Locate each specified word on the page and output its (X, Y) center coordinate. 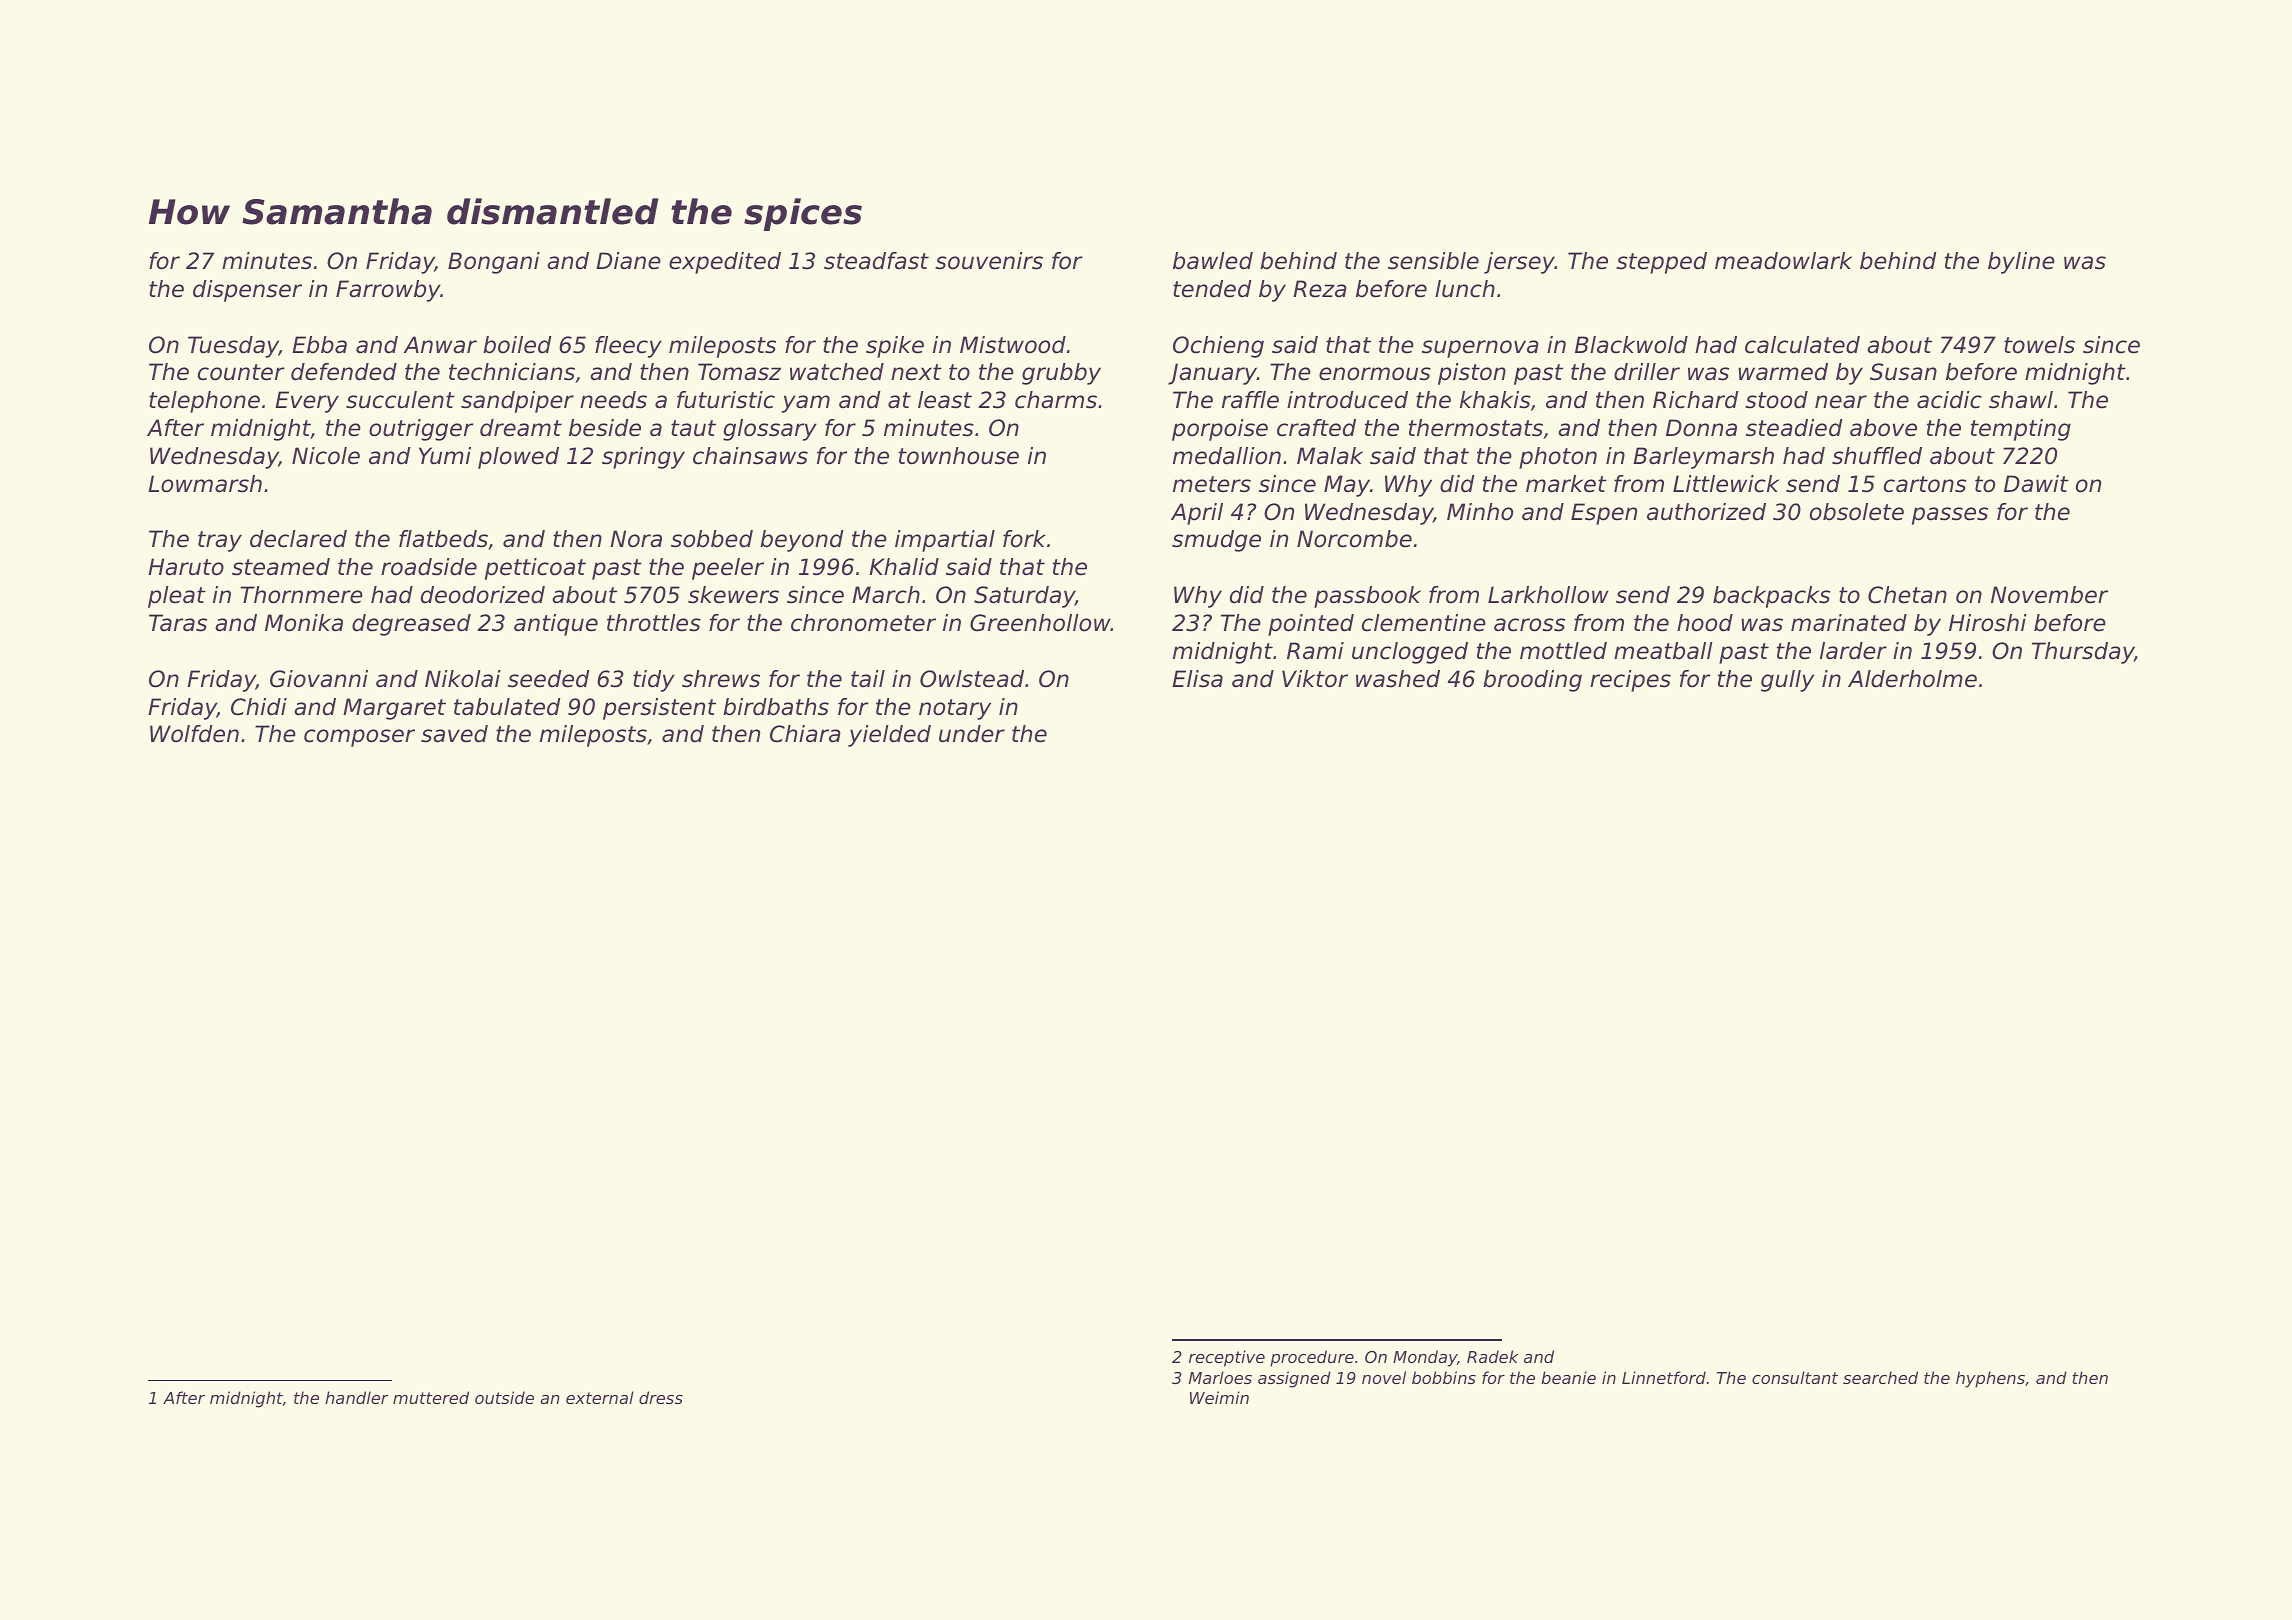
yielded (889, 736)
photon (1558, 458)
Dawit (2036, 484)
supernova (1480, 349)
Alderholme (1912, 679)
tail (868, 679)
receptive (1227, 1358)
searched (1880, 1377)
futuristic (726, 400)
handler (356, 1397)
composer (359, 738)
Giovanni (319, 679)
